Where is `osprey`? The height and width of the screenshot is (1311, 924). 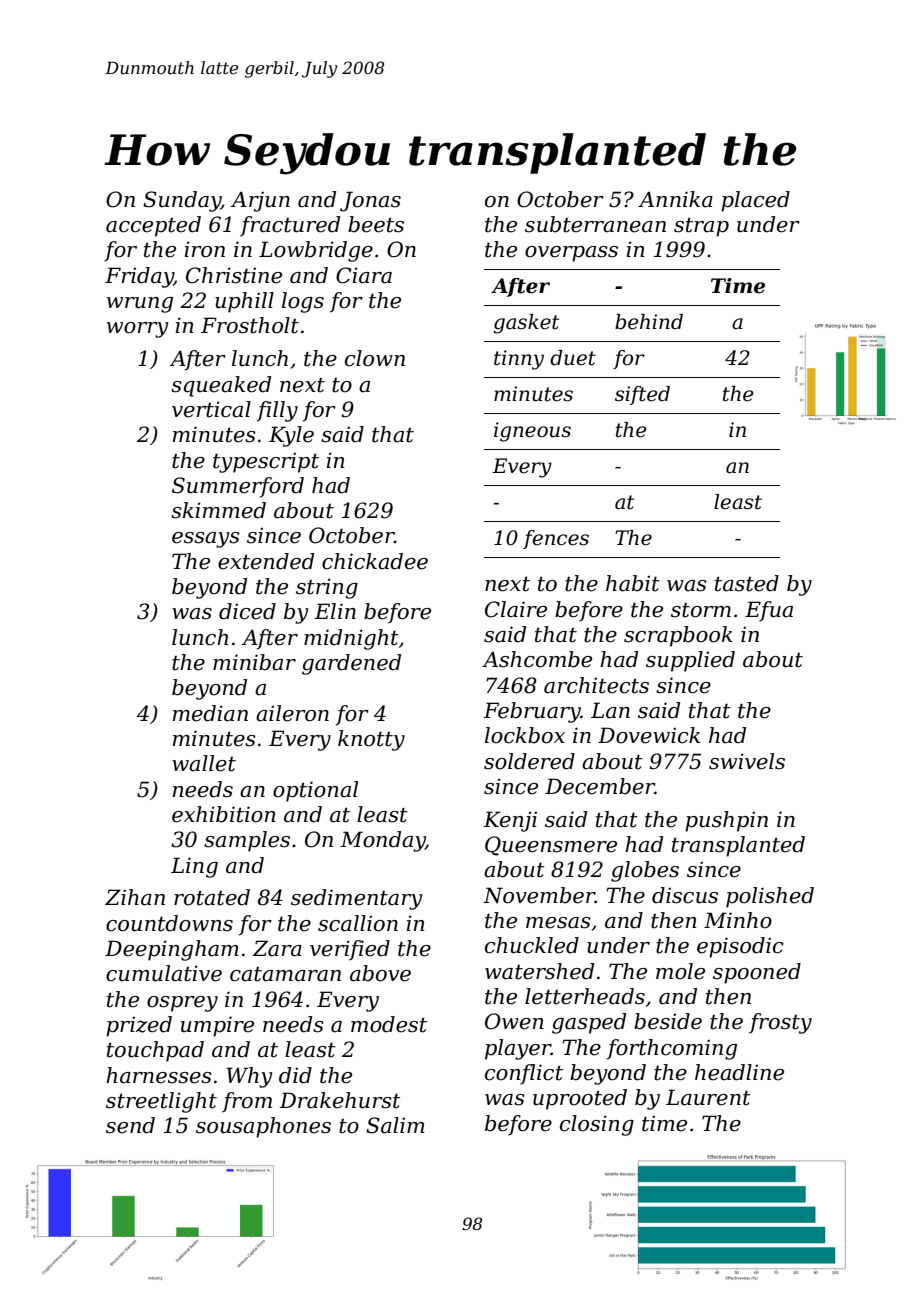
osprey is located at coordinates (182, 1004).
